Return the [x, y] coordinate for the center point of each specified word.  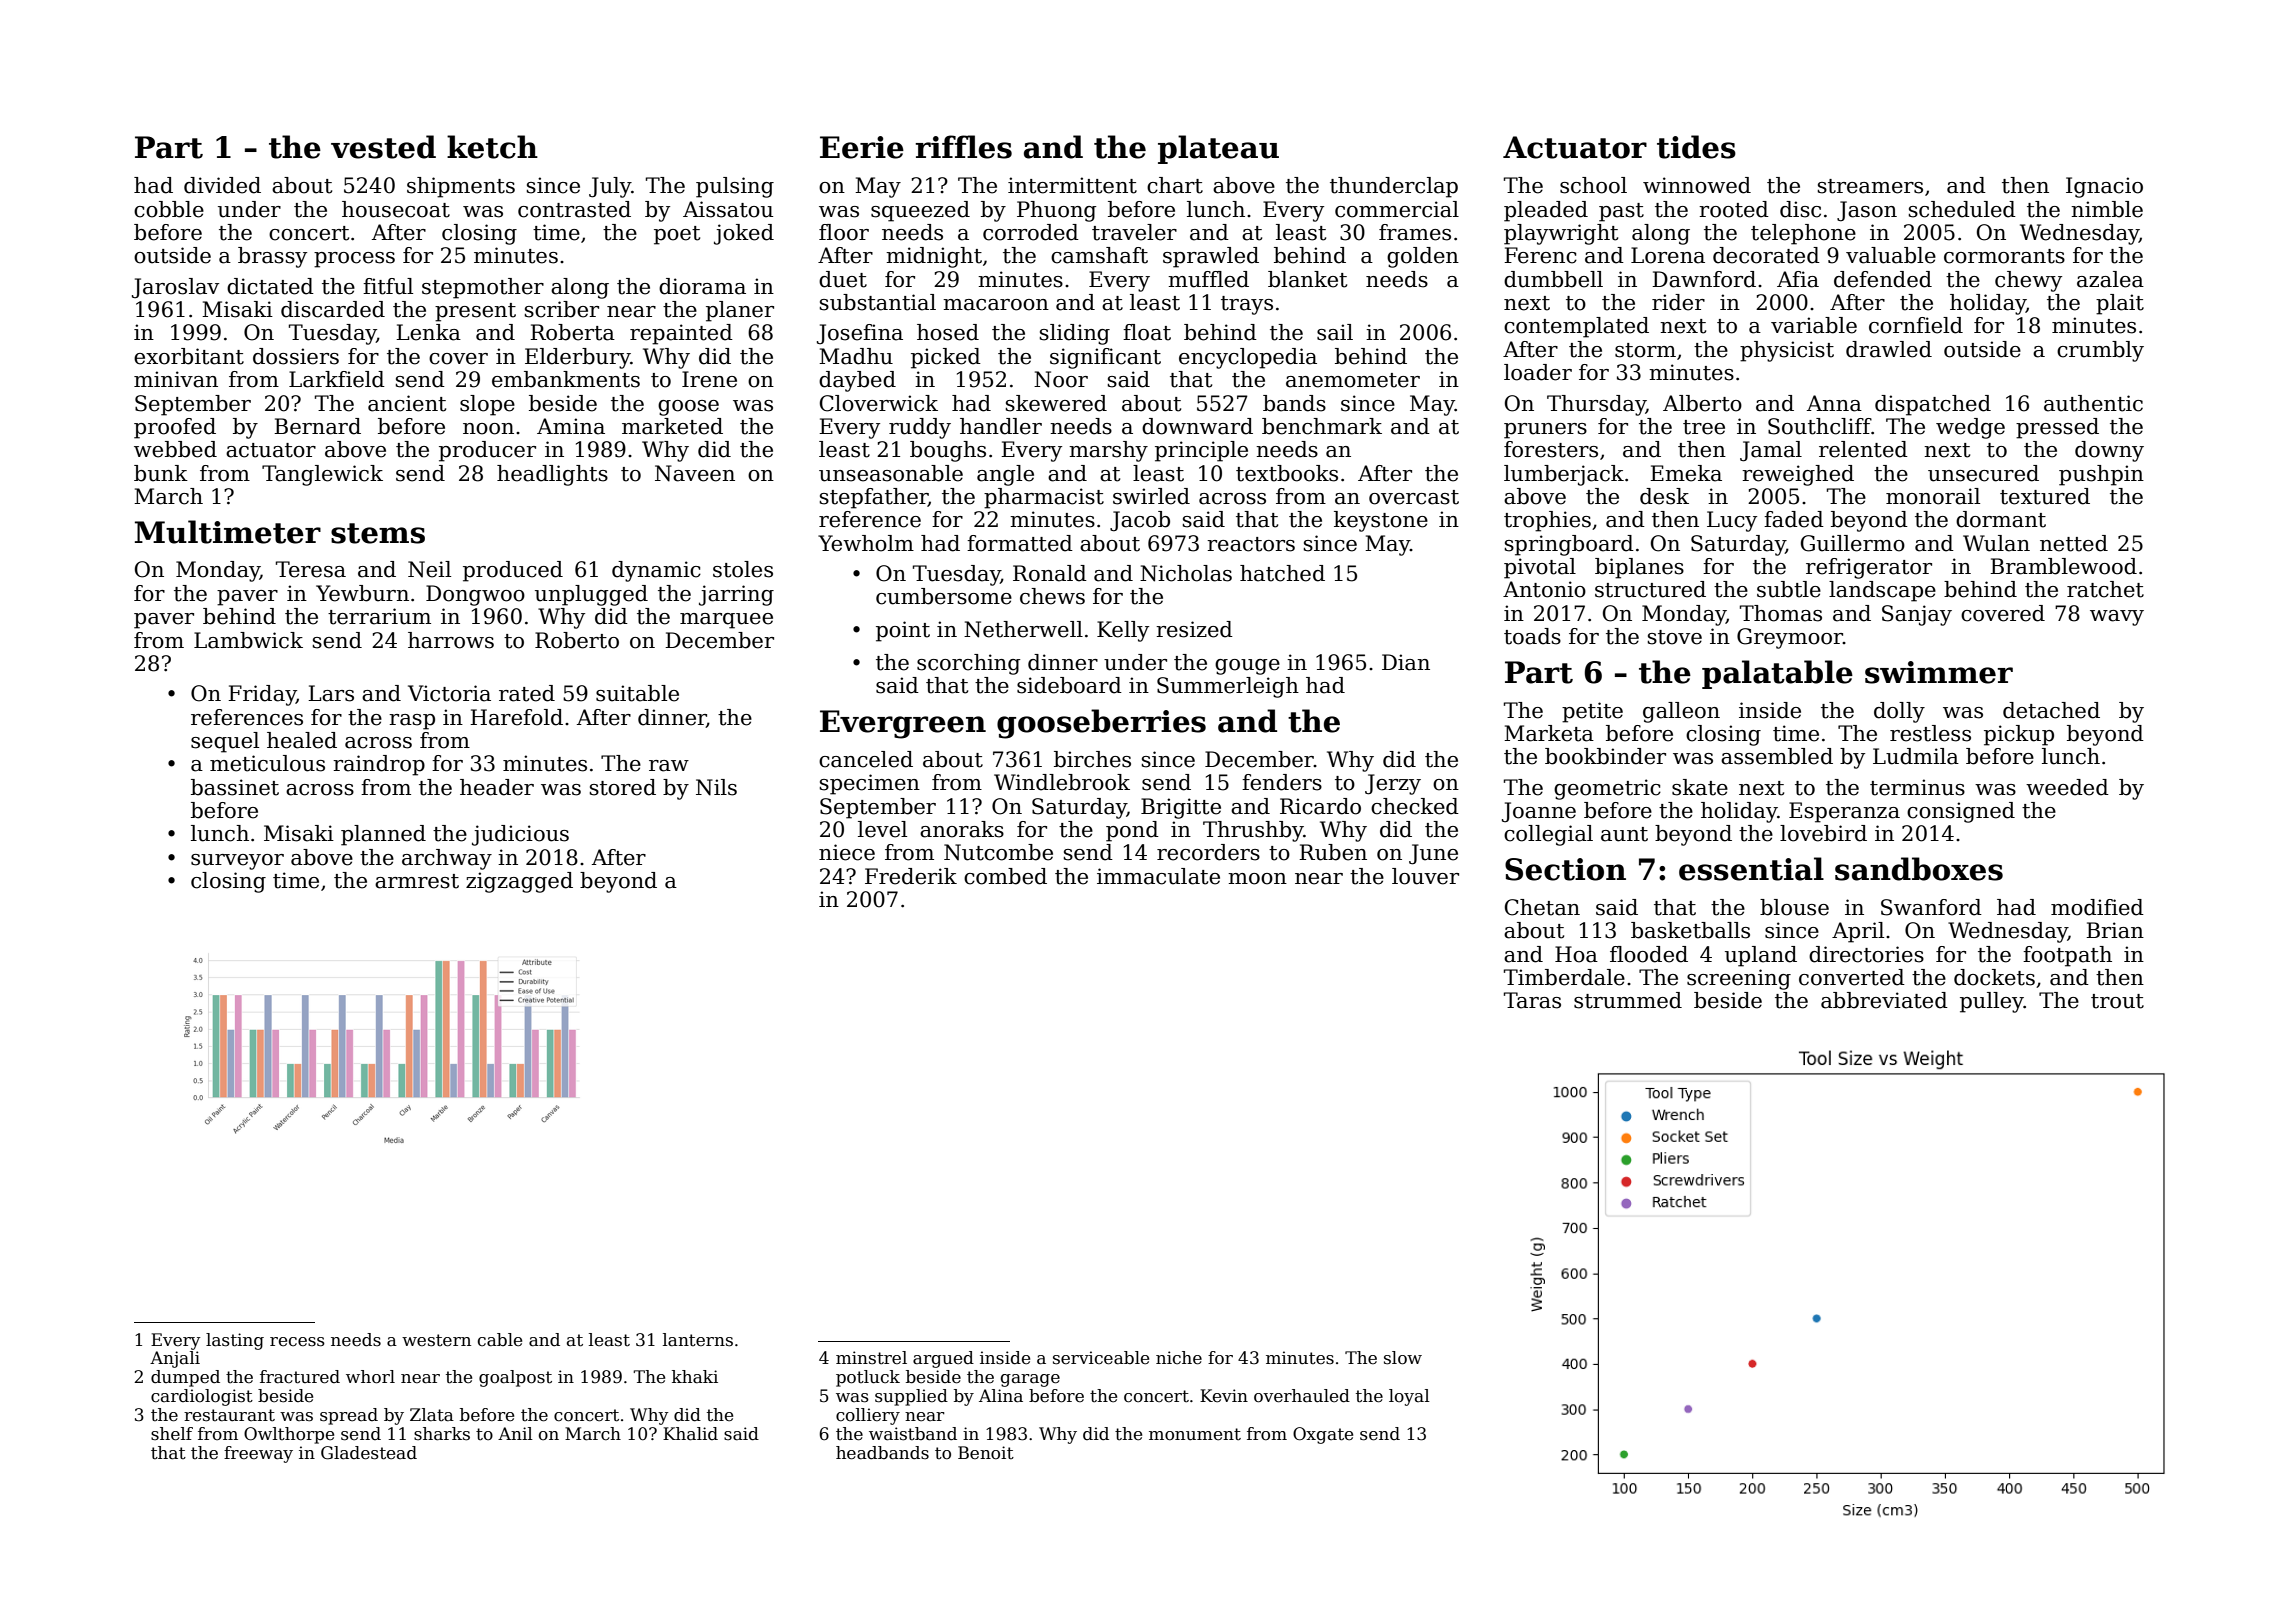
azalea [2110, 279]
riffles [963, 147]
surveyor [237, 862]
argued [943, 1359]
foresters [1551, 449]
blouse [1794, 907]
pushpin [2101, 475]
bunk [161, 473]
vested [383, 147]
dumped [185, 1378]
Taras [1532, 1000]
